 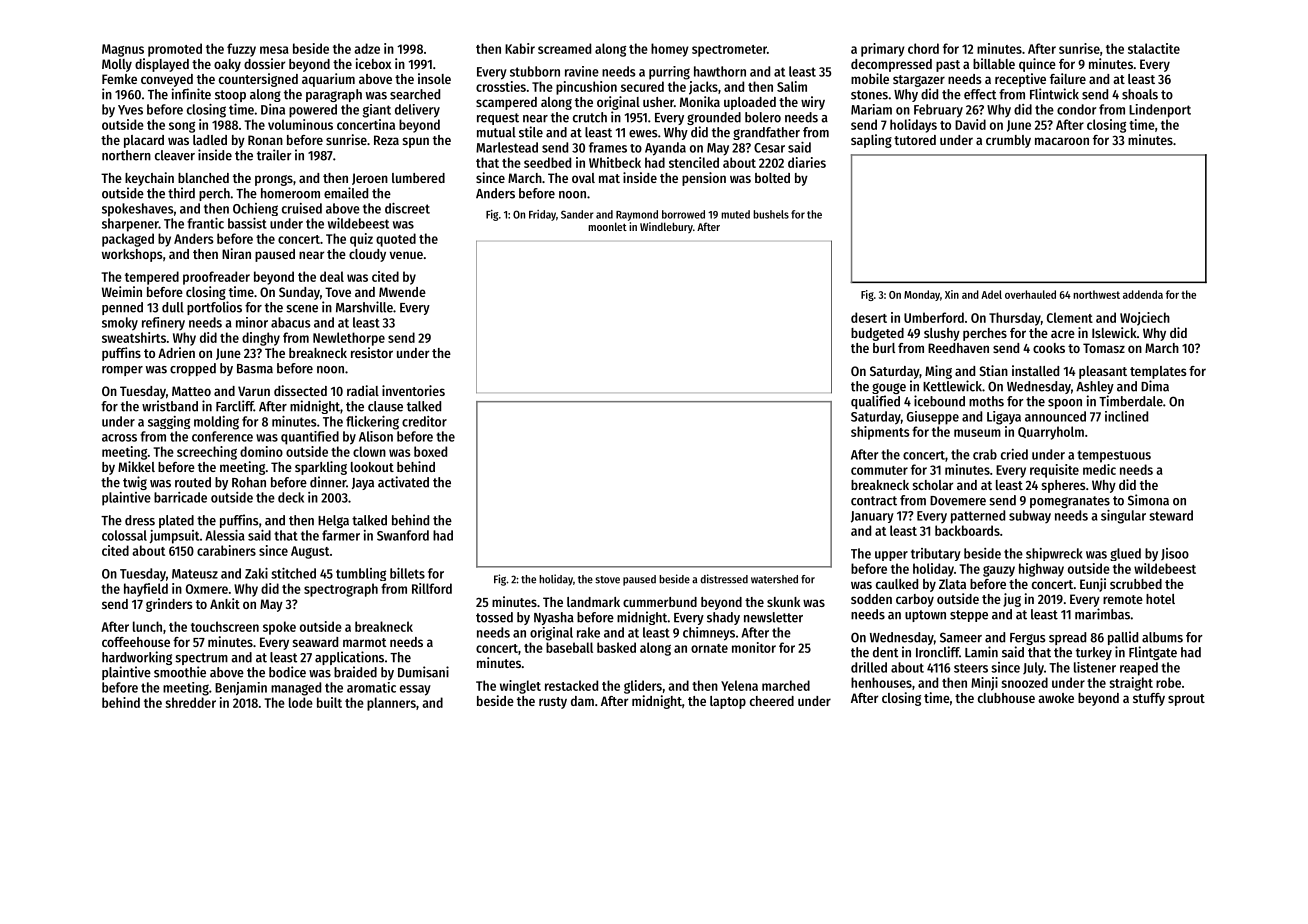 I want to click on sweatshirts, so click(x=134, y=337).
